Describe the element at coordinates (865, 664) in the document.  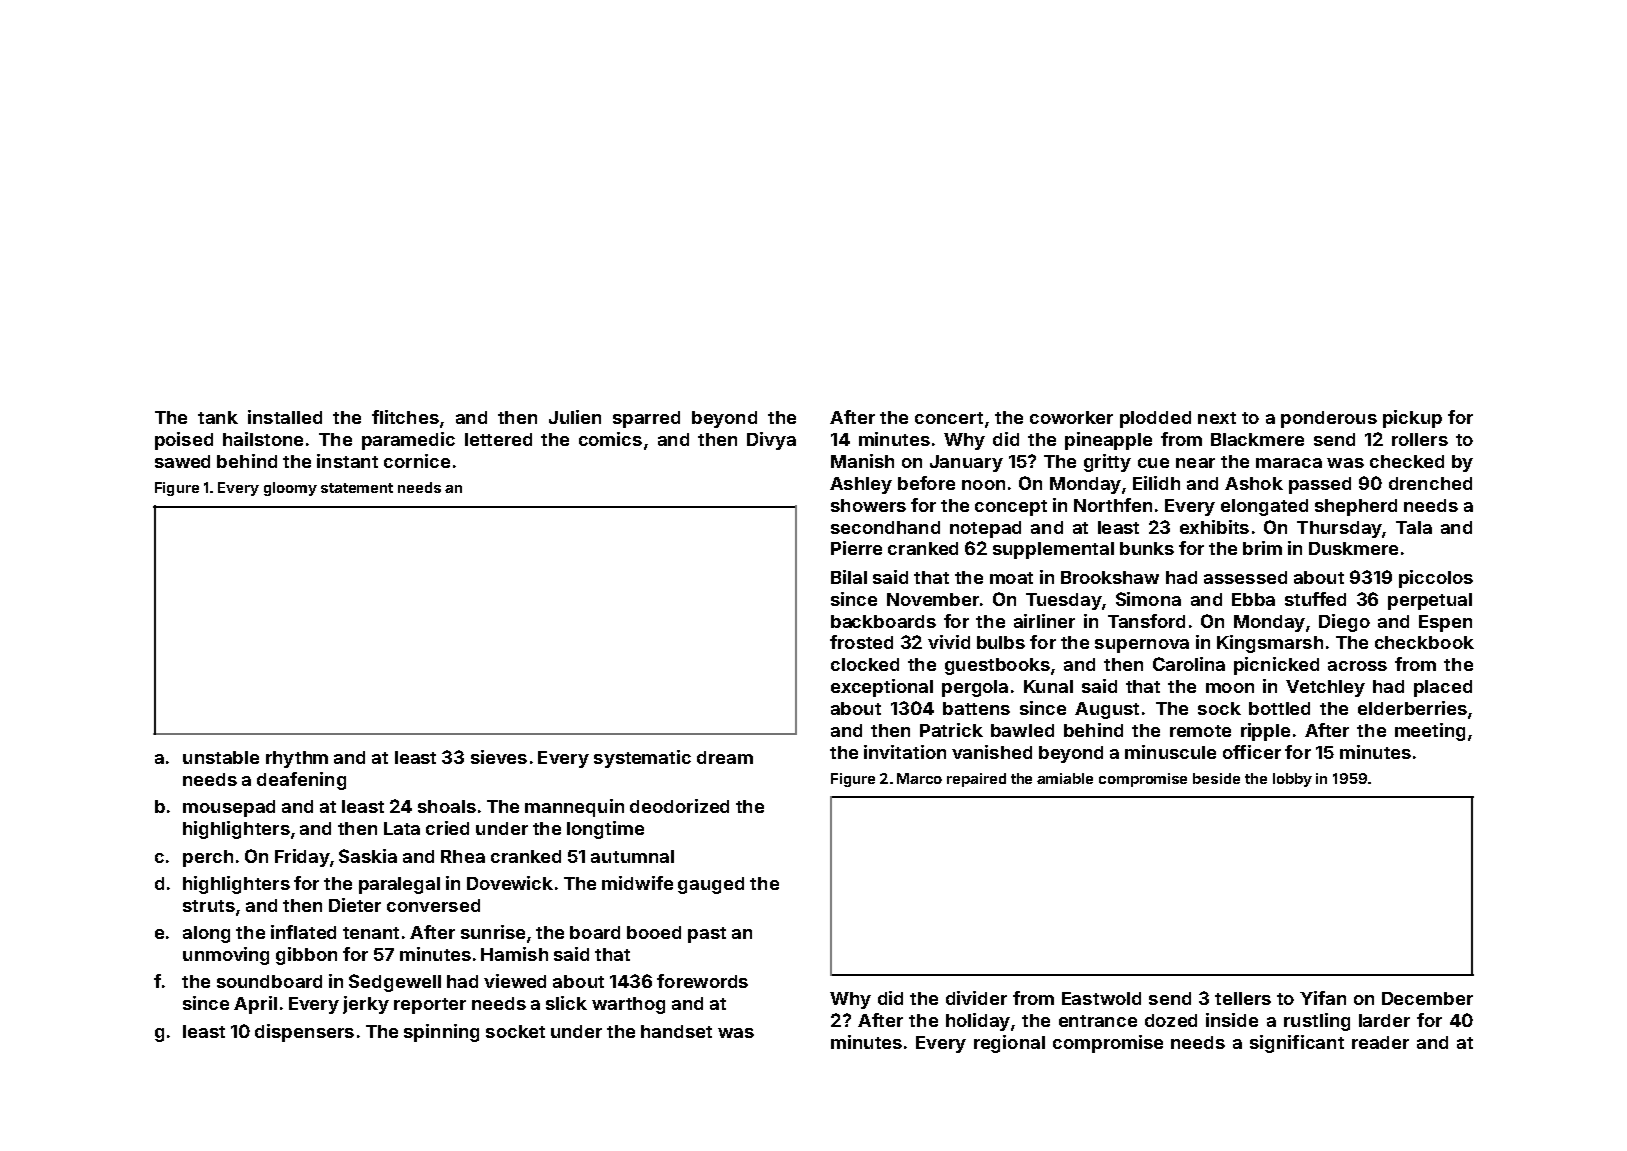
I see `clocked` at that location.
